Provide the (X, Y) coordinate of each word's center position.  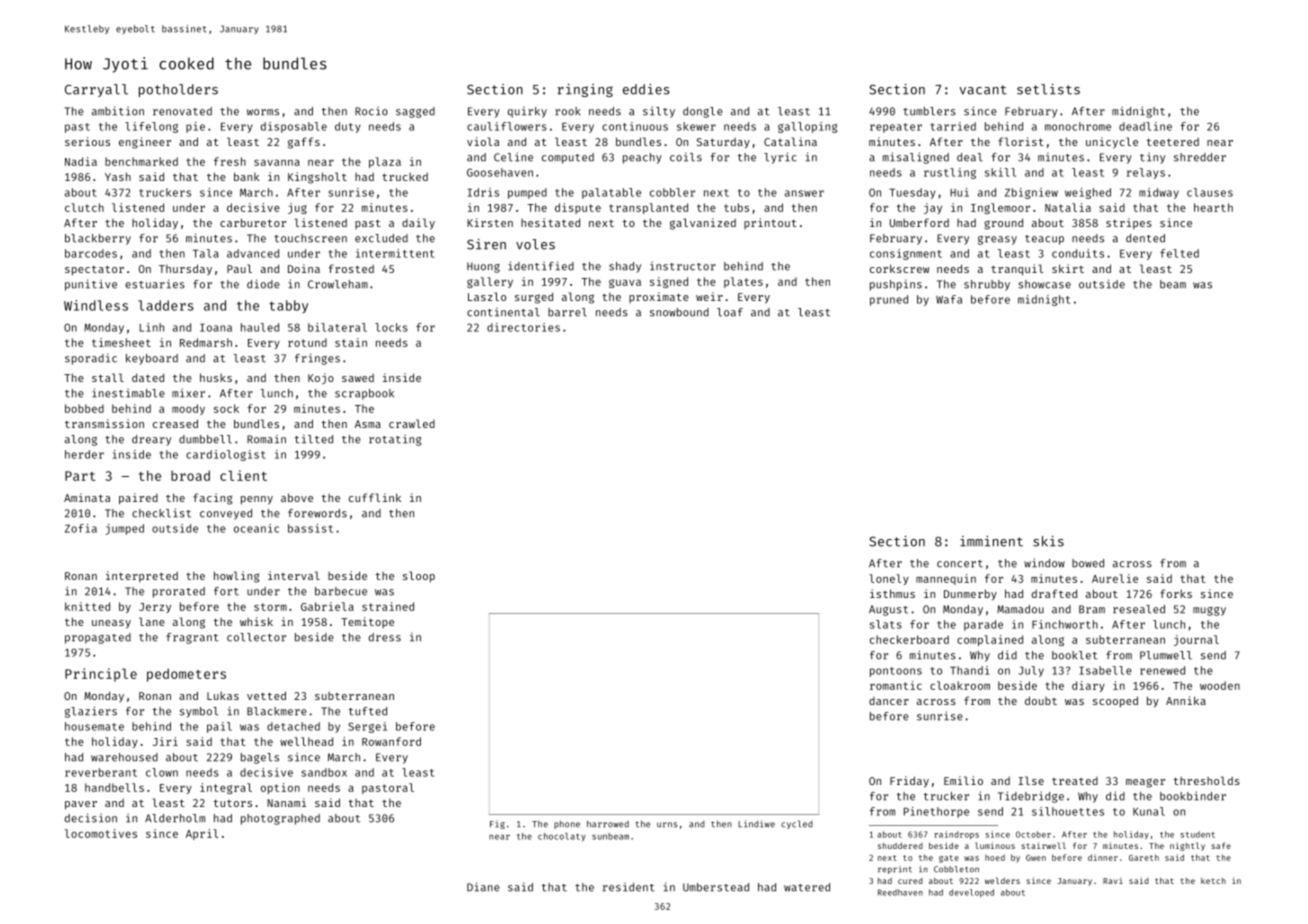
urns (667, 825)
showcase (1044, 284)
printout (770, 223)
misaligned (916, 158)
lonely (889, 579)
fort (226, 591)
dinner (1103, 857)
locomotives (101, 833)
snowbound (679, 312)
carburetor (253, 222)
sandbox (324, 772)
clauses (1210, 192)
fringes (317, 359)
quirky (527, 112)
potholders (178, 90)
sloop (419, 577)
